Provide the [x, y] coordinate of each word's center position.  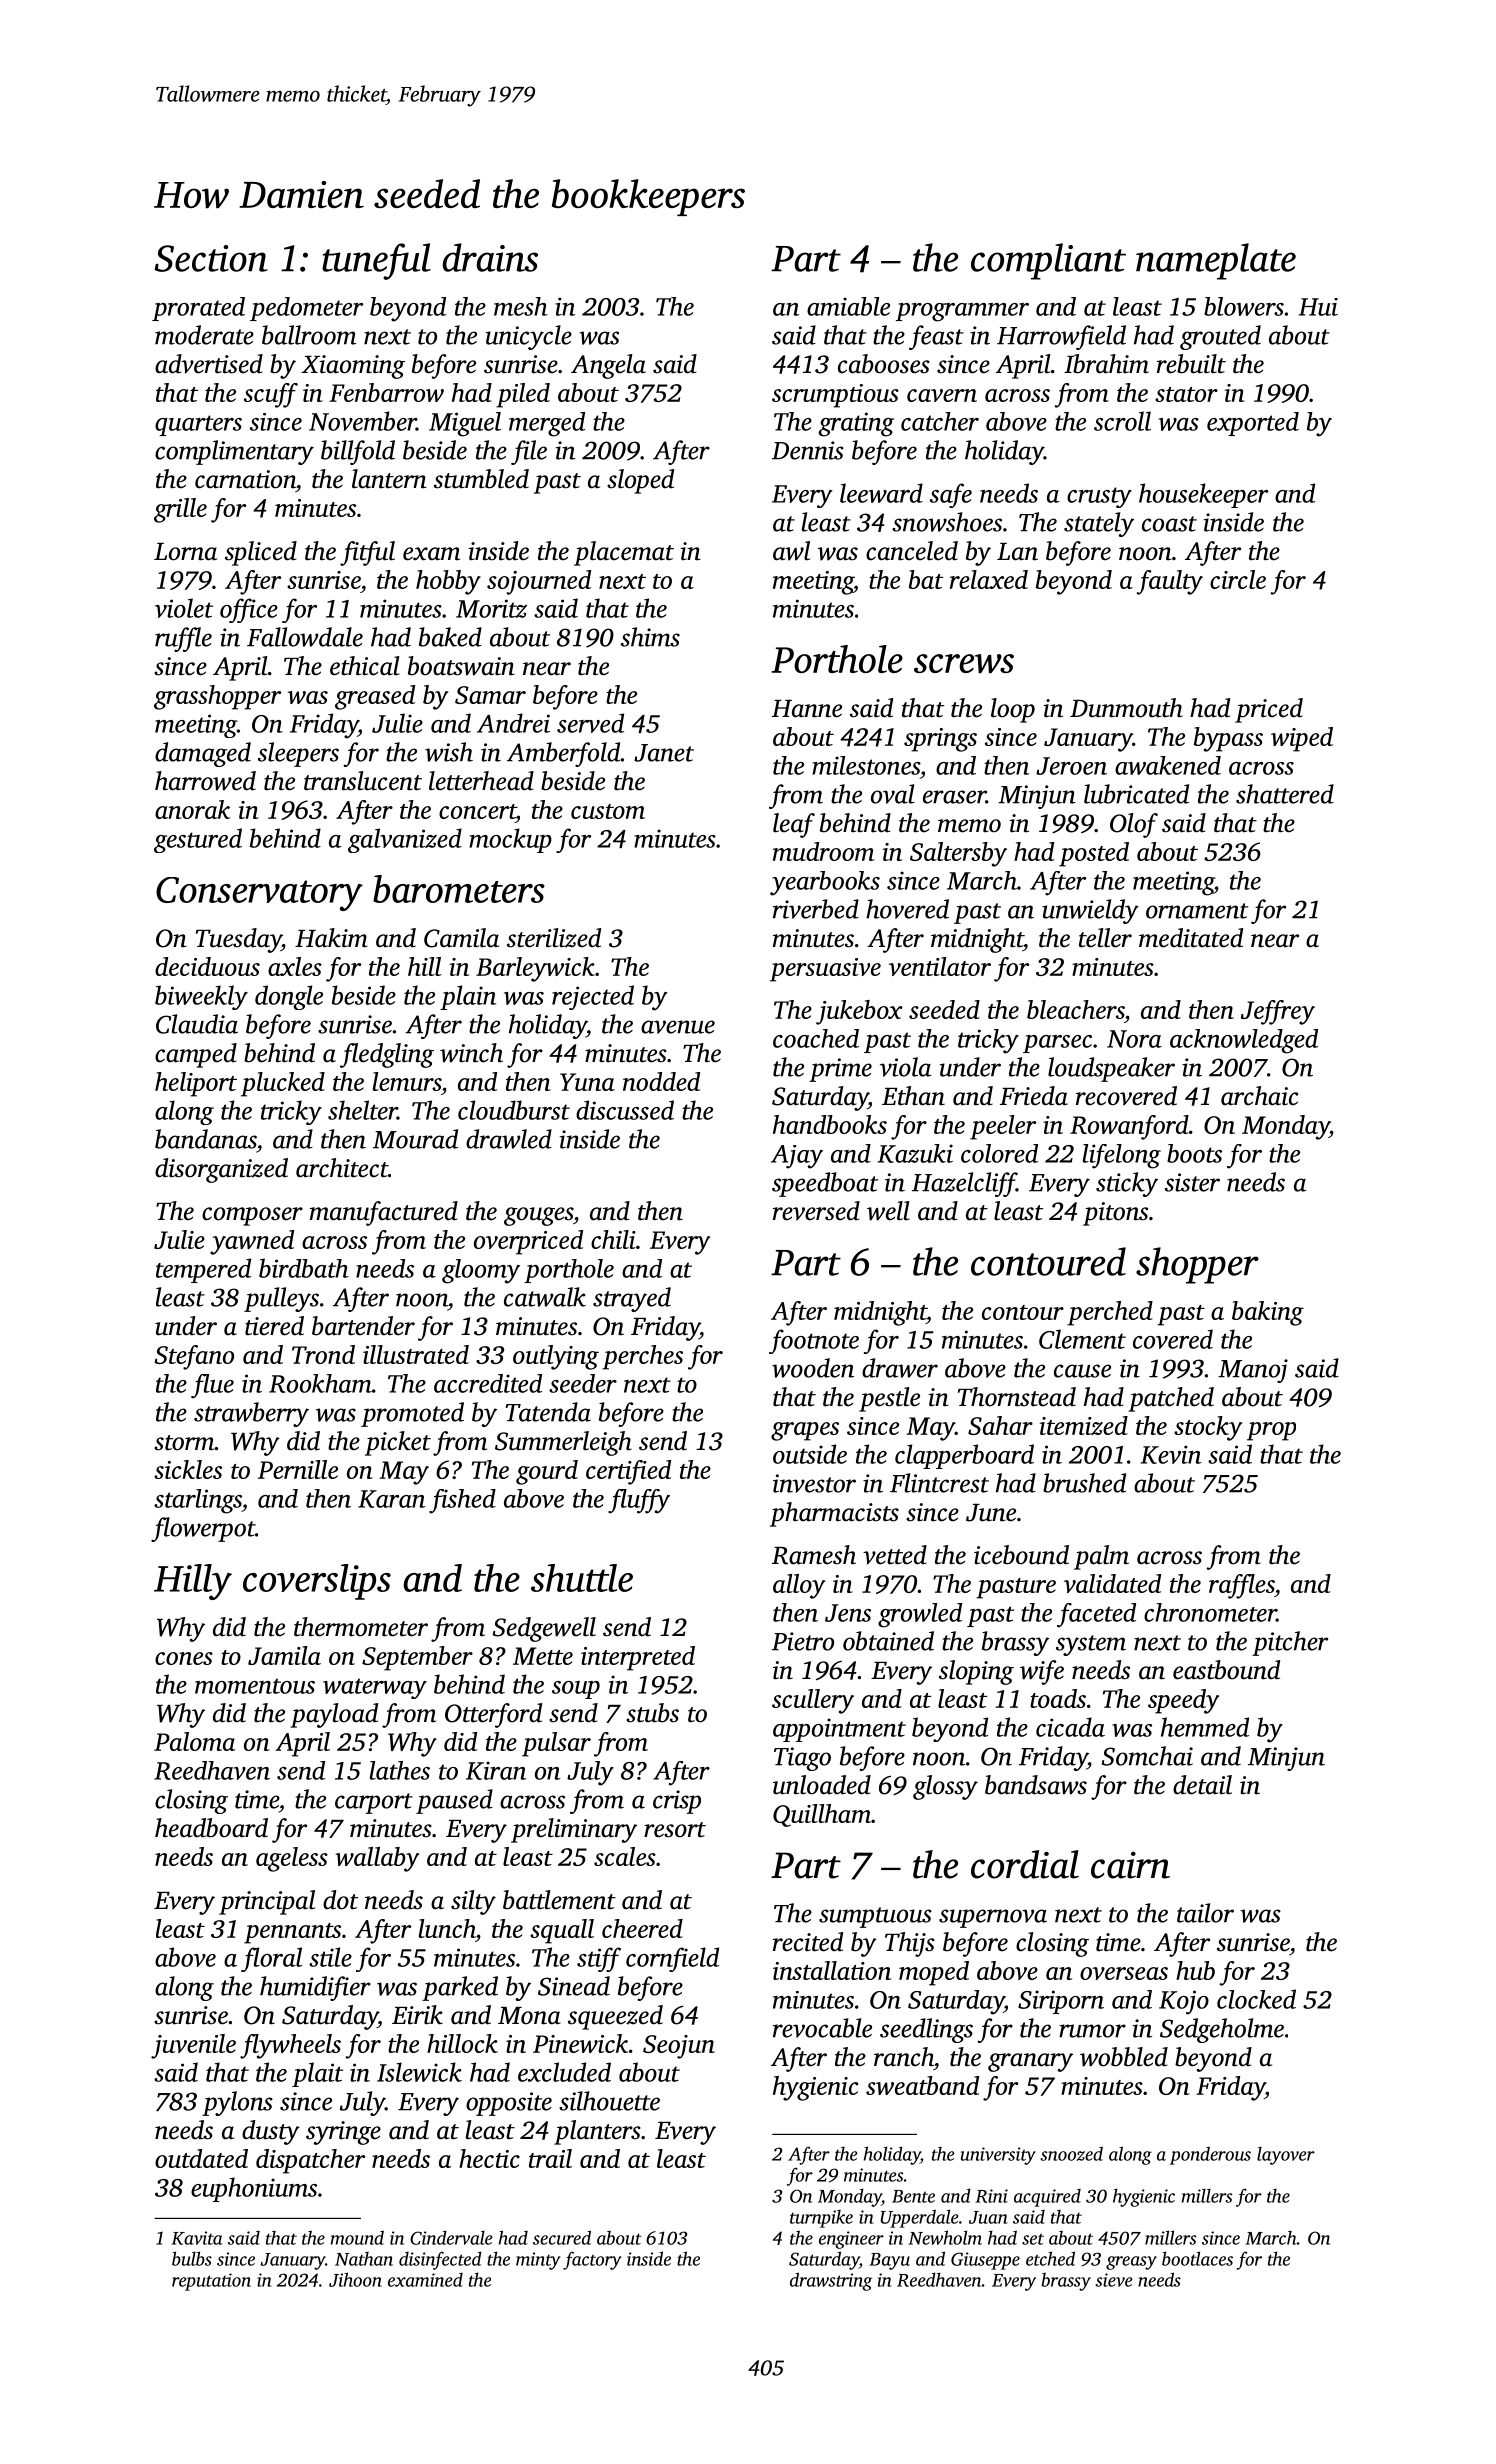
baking [1268, 1313]
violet [184, 608]
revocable [822, 2028]
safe [951, 495]
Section [211, 258]
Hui [1318, 307]
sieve [1114, 2280]
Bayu [889, 2261]
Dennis [808, 450]
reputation [211, 2282]
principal [267, 1902]
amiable [848, 306]
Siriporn [1061, 2002]
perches [642, 1357]
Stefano [194, 1357]
